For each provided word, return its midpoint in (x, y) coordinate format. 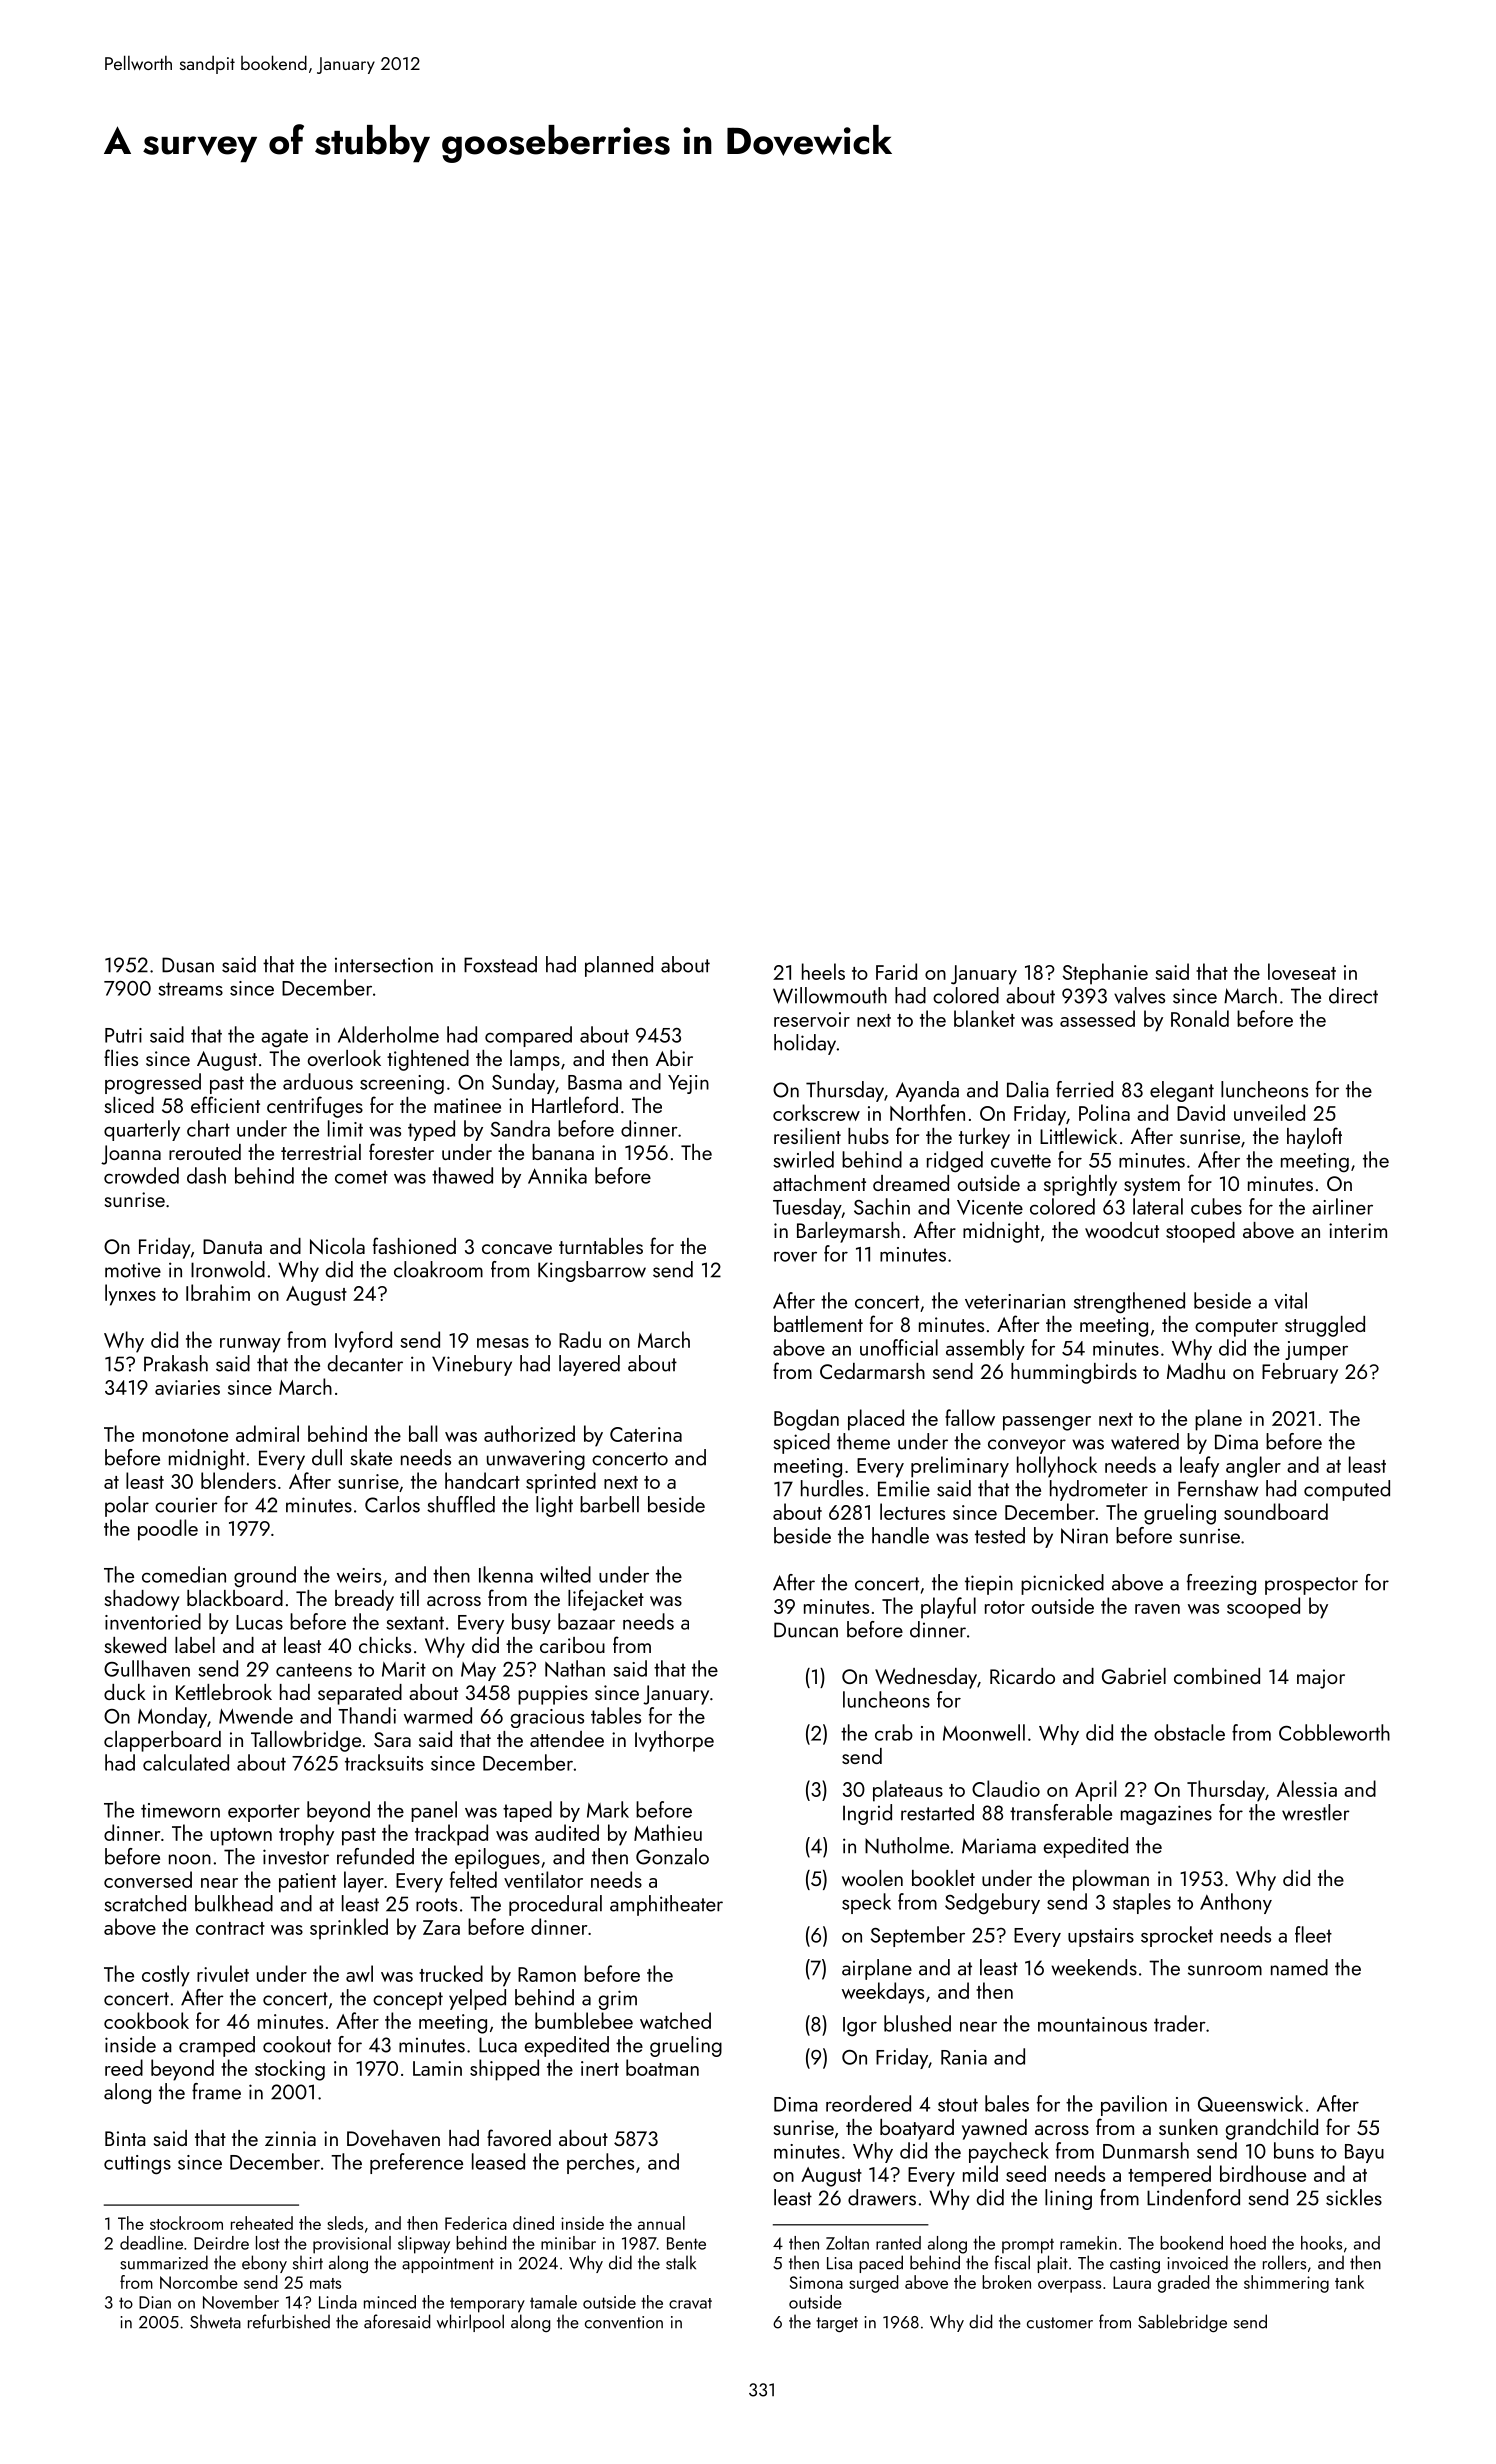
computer (1236, 1328)
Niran (1084, 1536)
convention (624, 2322)
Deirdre (221, 2243)
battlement (818, 1324)
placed (876, 1420)
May (478, 1671)
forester (401, 1151)
